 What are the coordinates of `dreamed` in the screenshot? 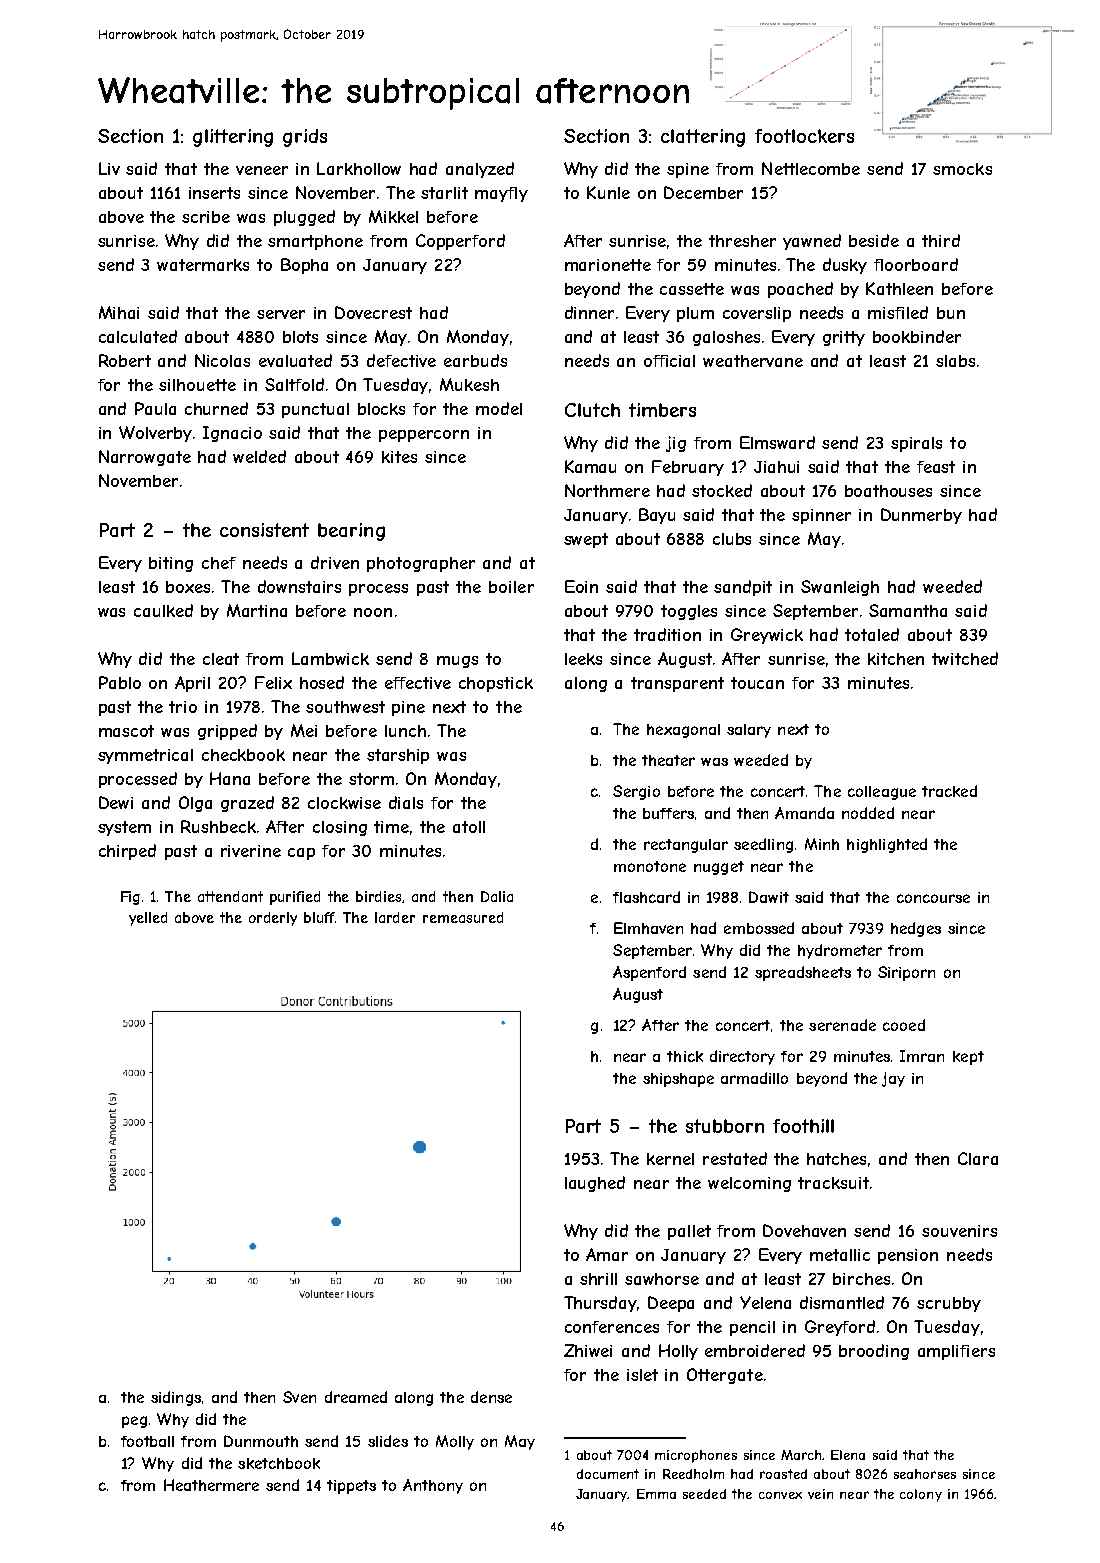 It's located at (356, 1397).
